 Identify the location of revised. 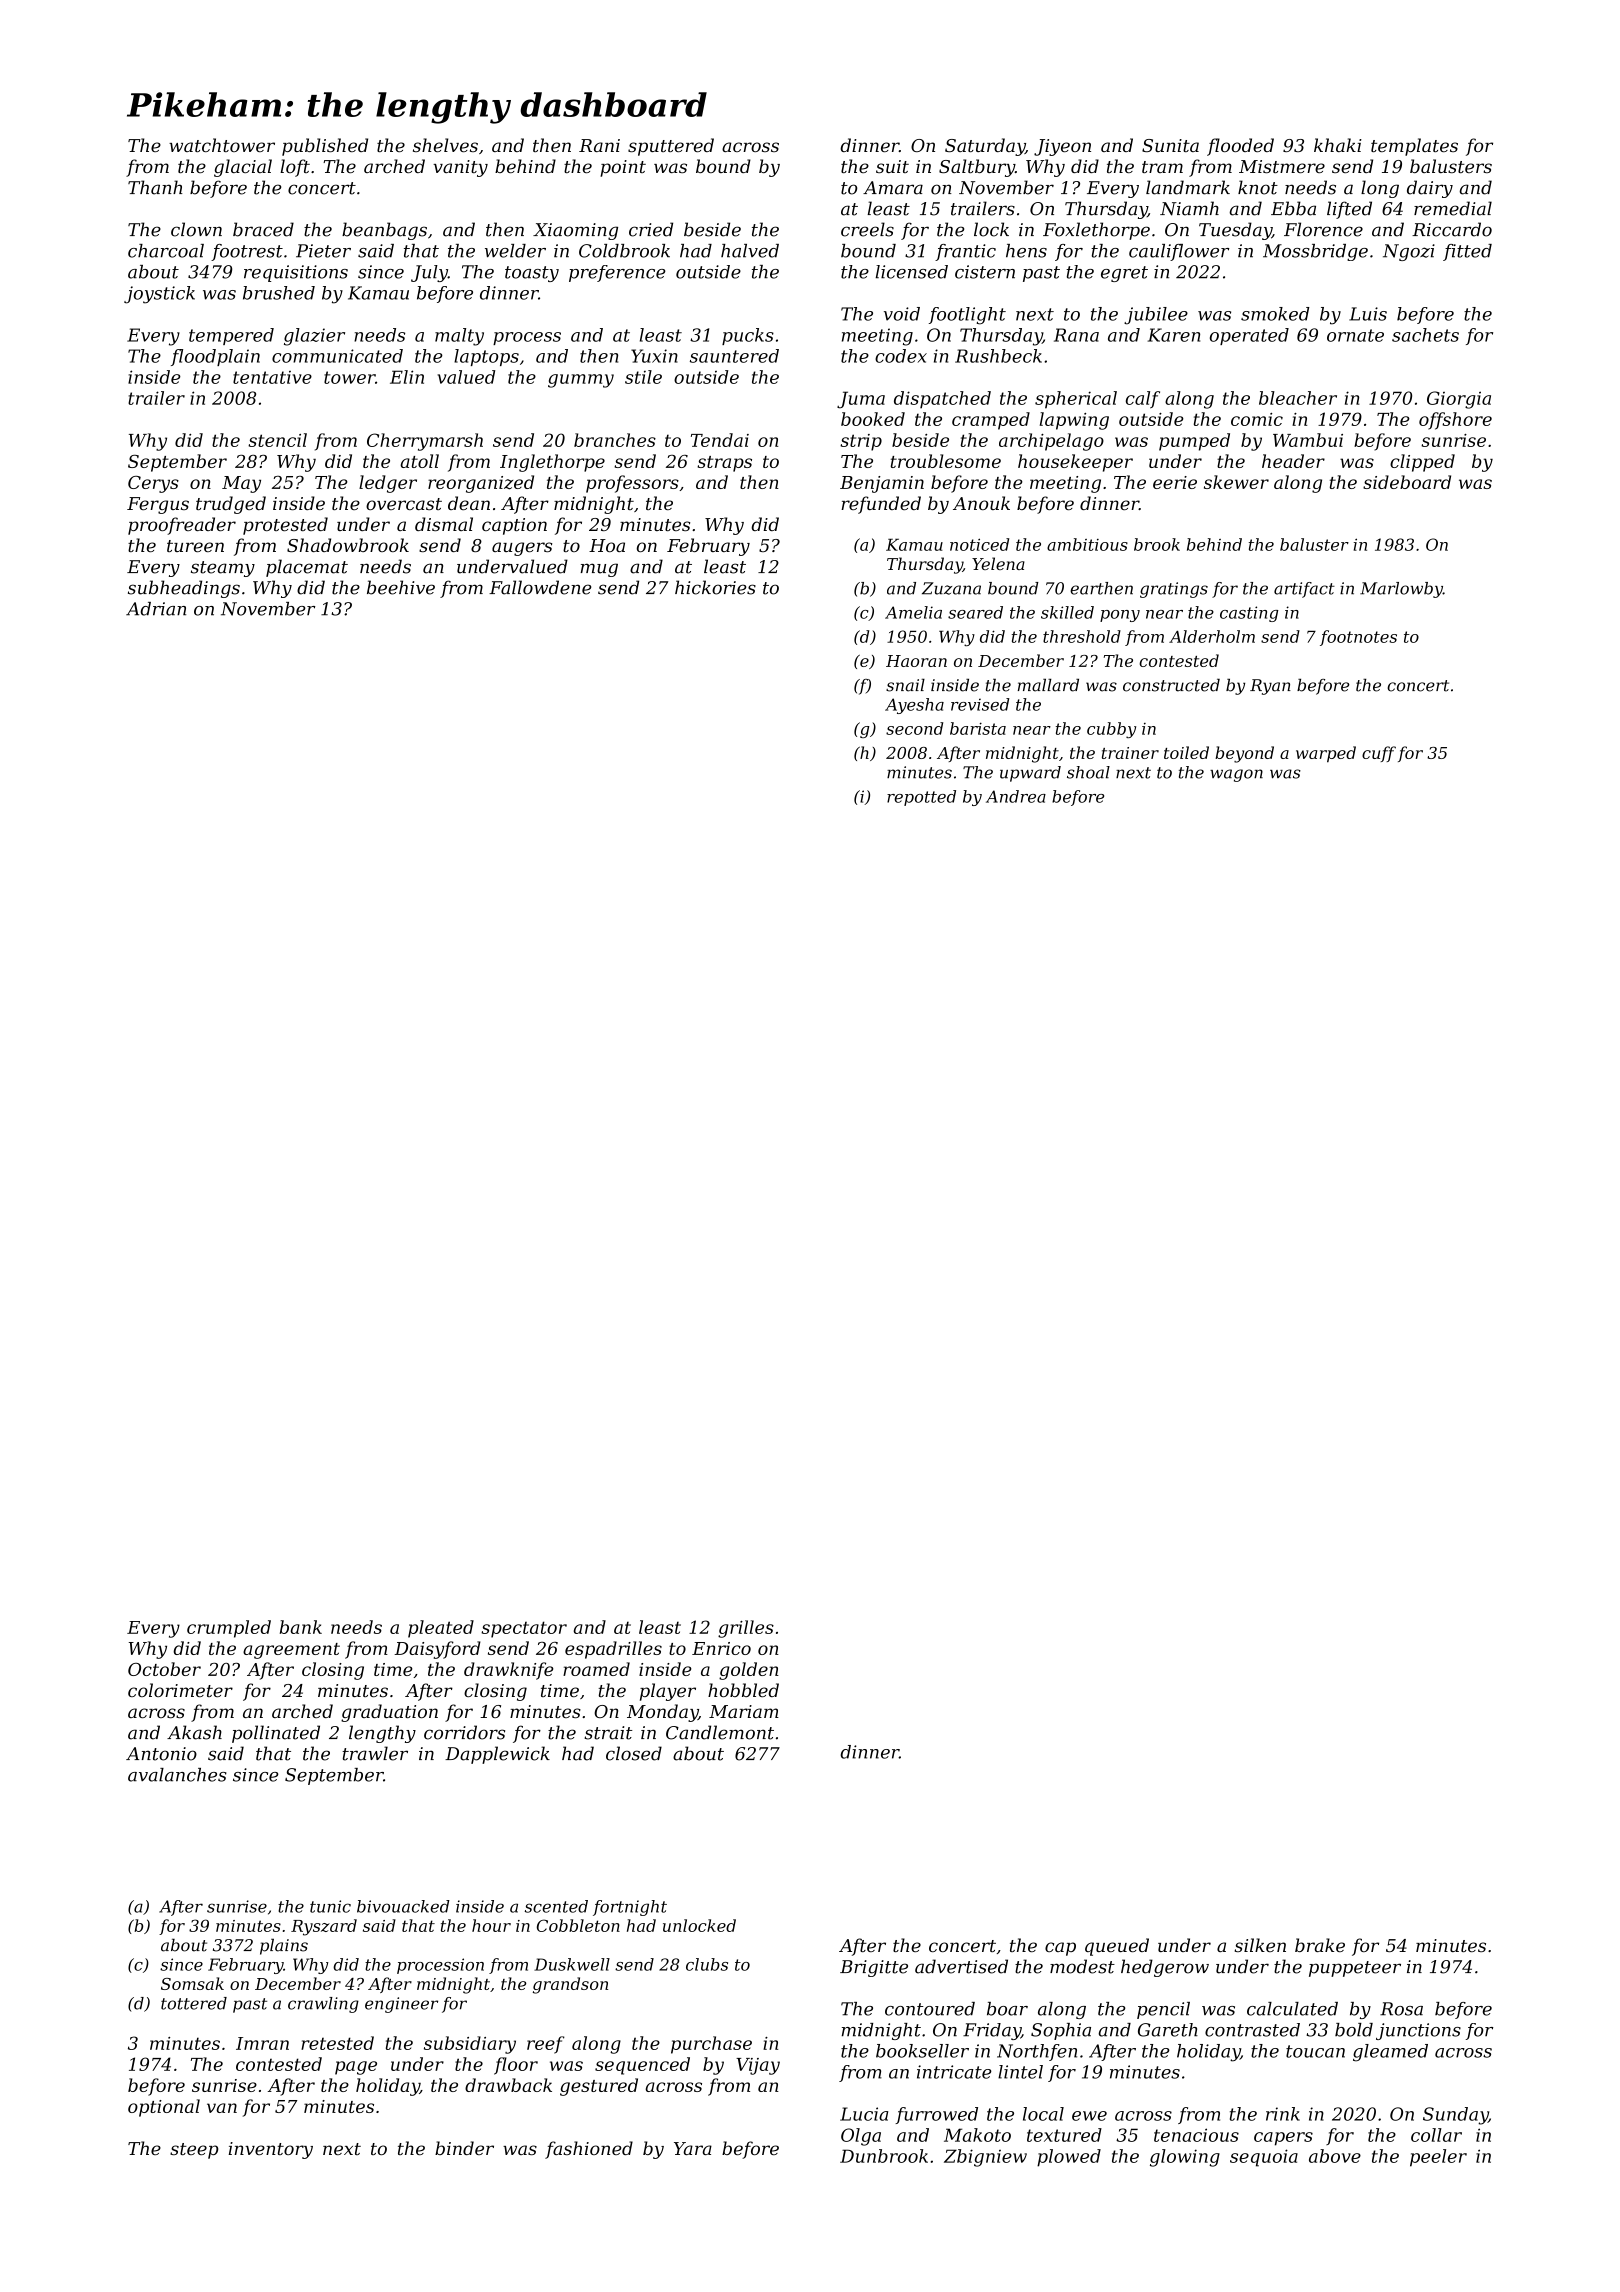
(980, 704).
